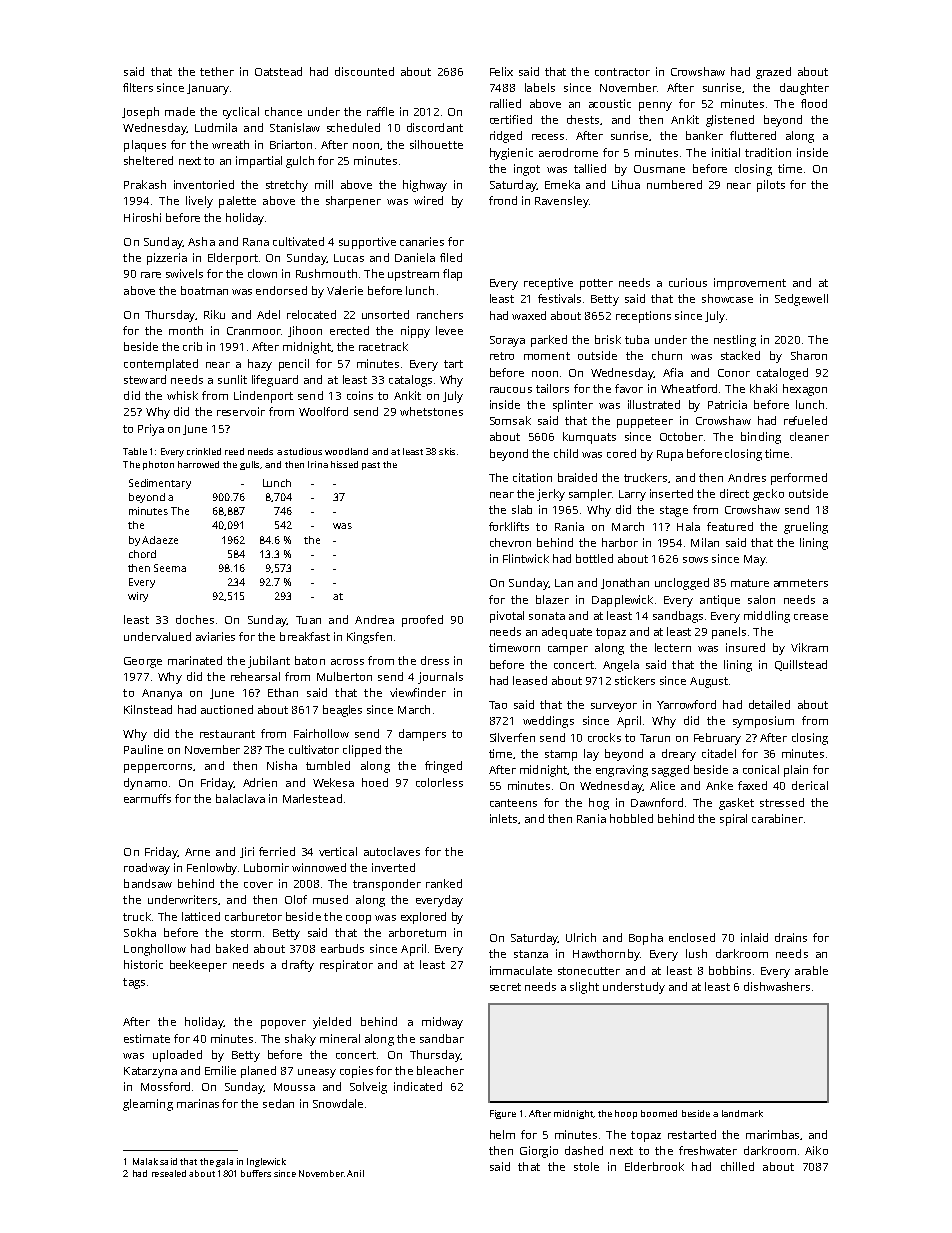 This screenshot has width=952, height=1233. I want to click on tags, so click(134, 983).
